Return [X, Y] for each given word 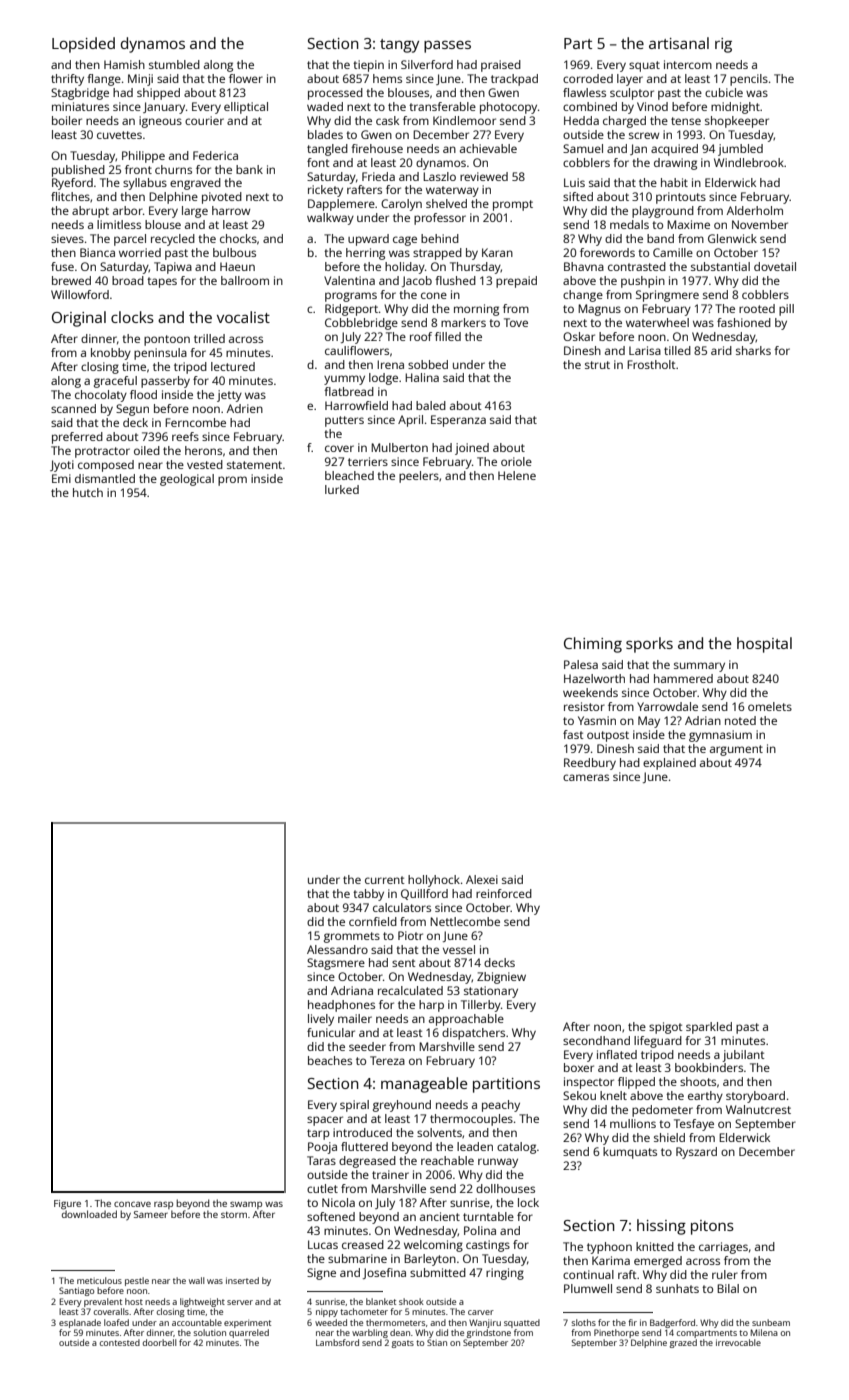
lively [321, 1020]
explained [669, 764]
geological [187, 480]
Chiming [593, 645]
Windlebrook [749, 162]
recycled [173, 240]
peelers [419, 477]
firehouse [377, 148]
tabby [368, 895]
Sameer [151, 1214]
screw [644, 135]
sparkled [709, 1028]
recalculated [410, 990]
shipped [158, 94]
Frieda [378, 176]
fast [573, 734]
